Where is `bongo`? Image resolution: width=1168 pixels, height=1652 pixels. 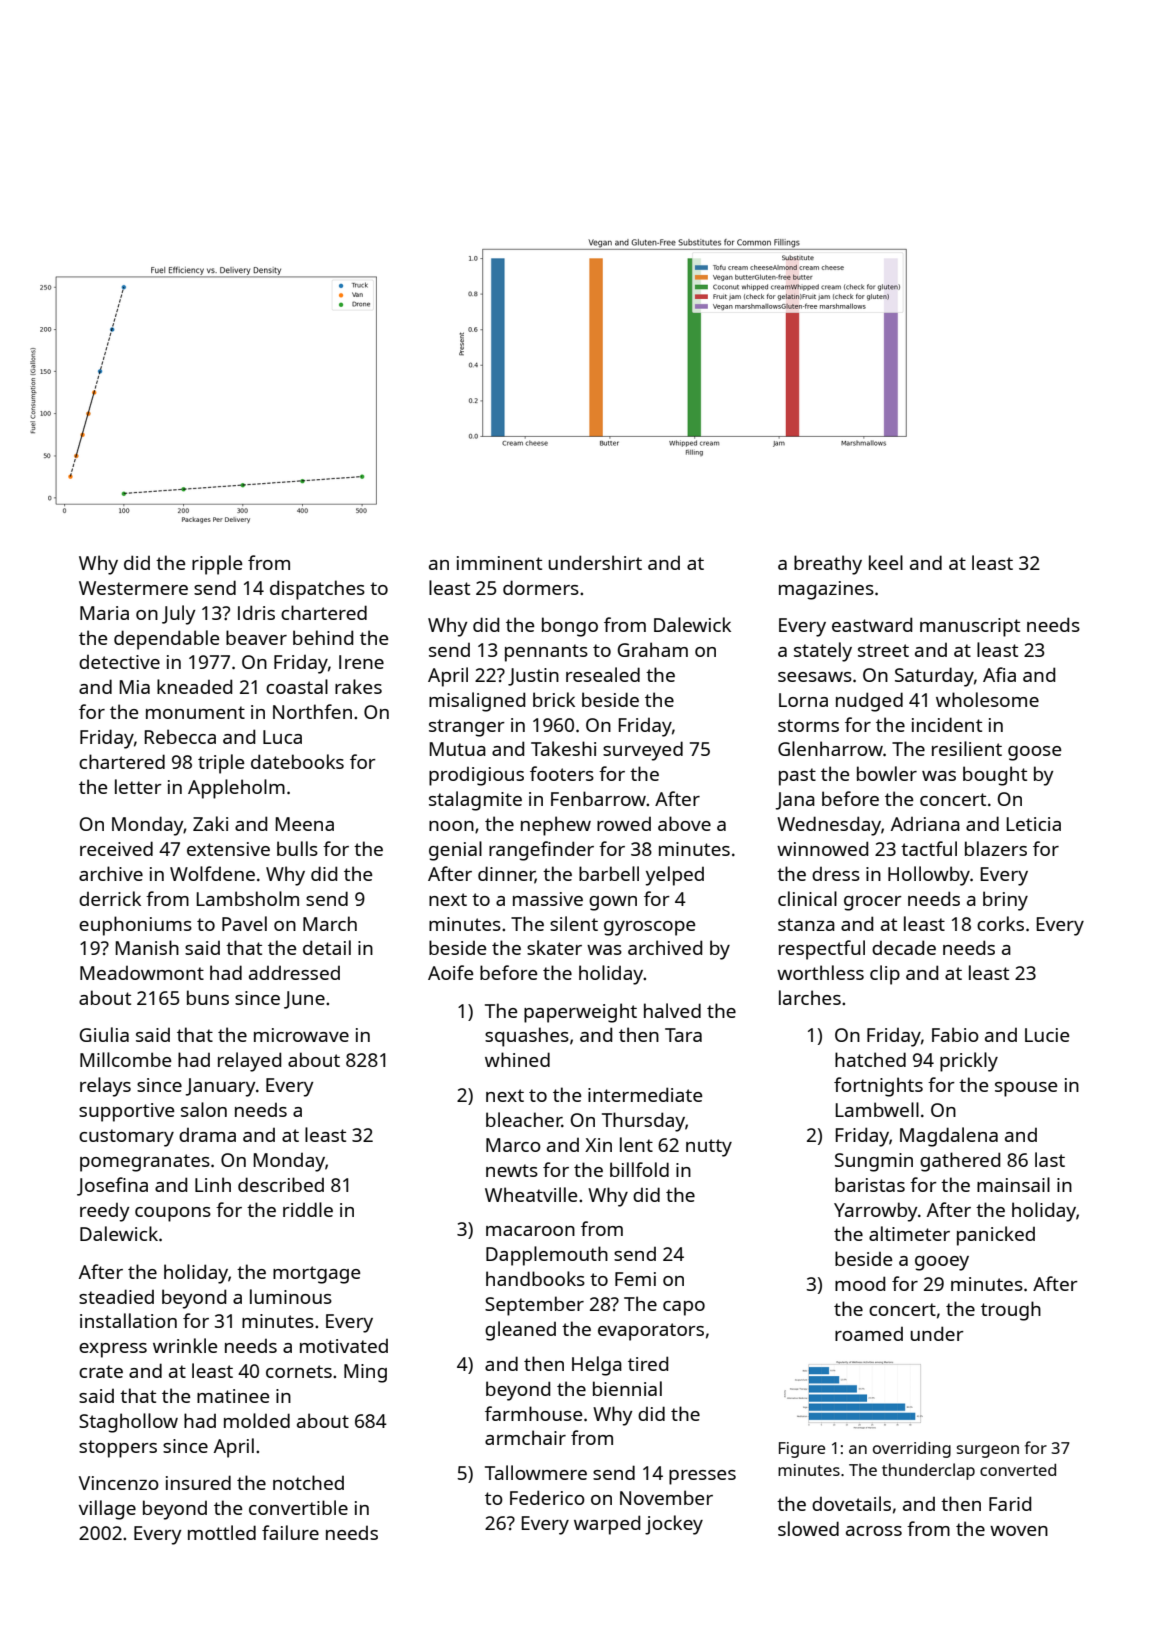 bongo is located at coordinates (570, 627).
